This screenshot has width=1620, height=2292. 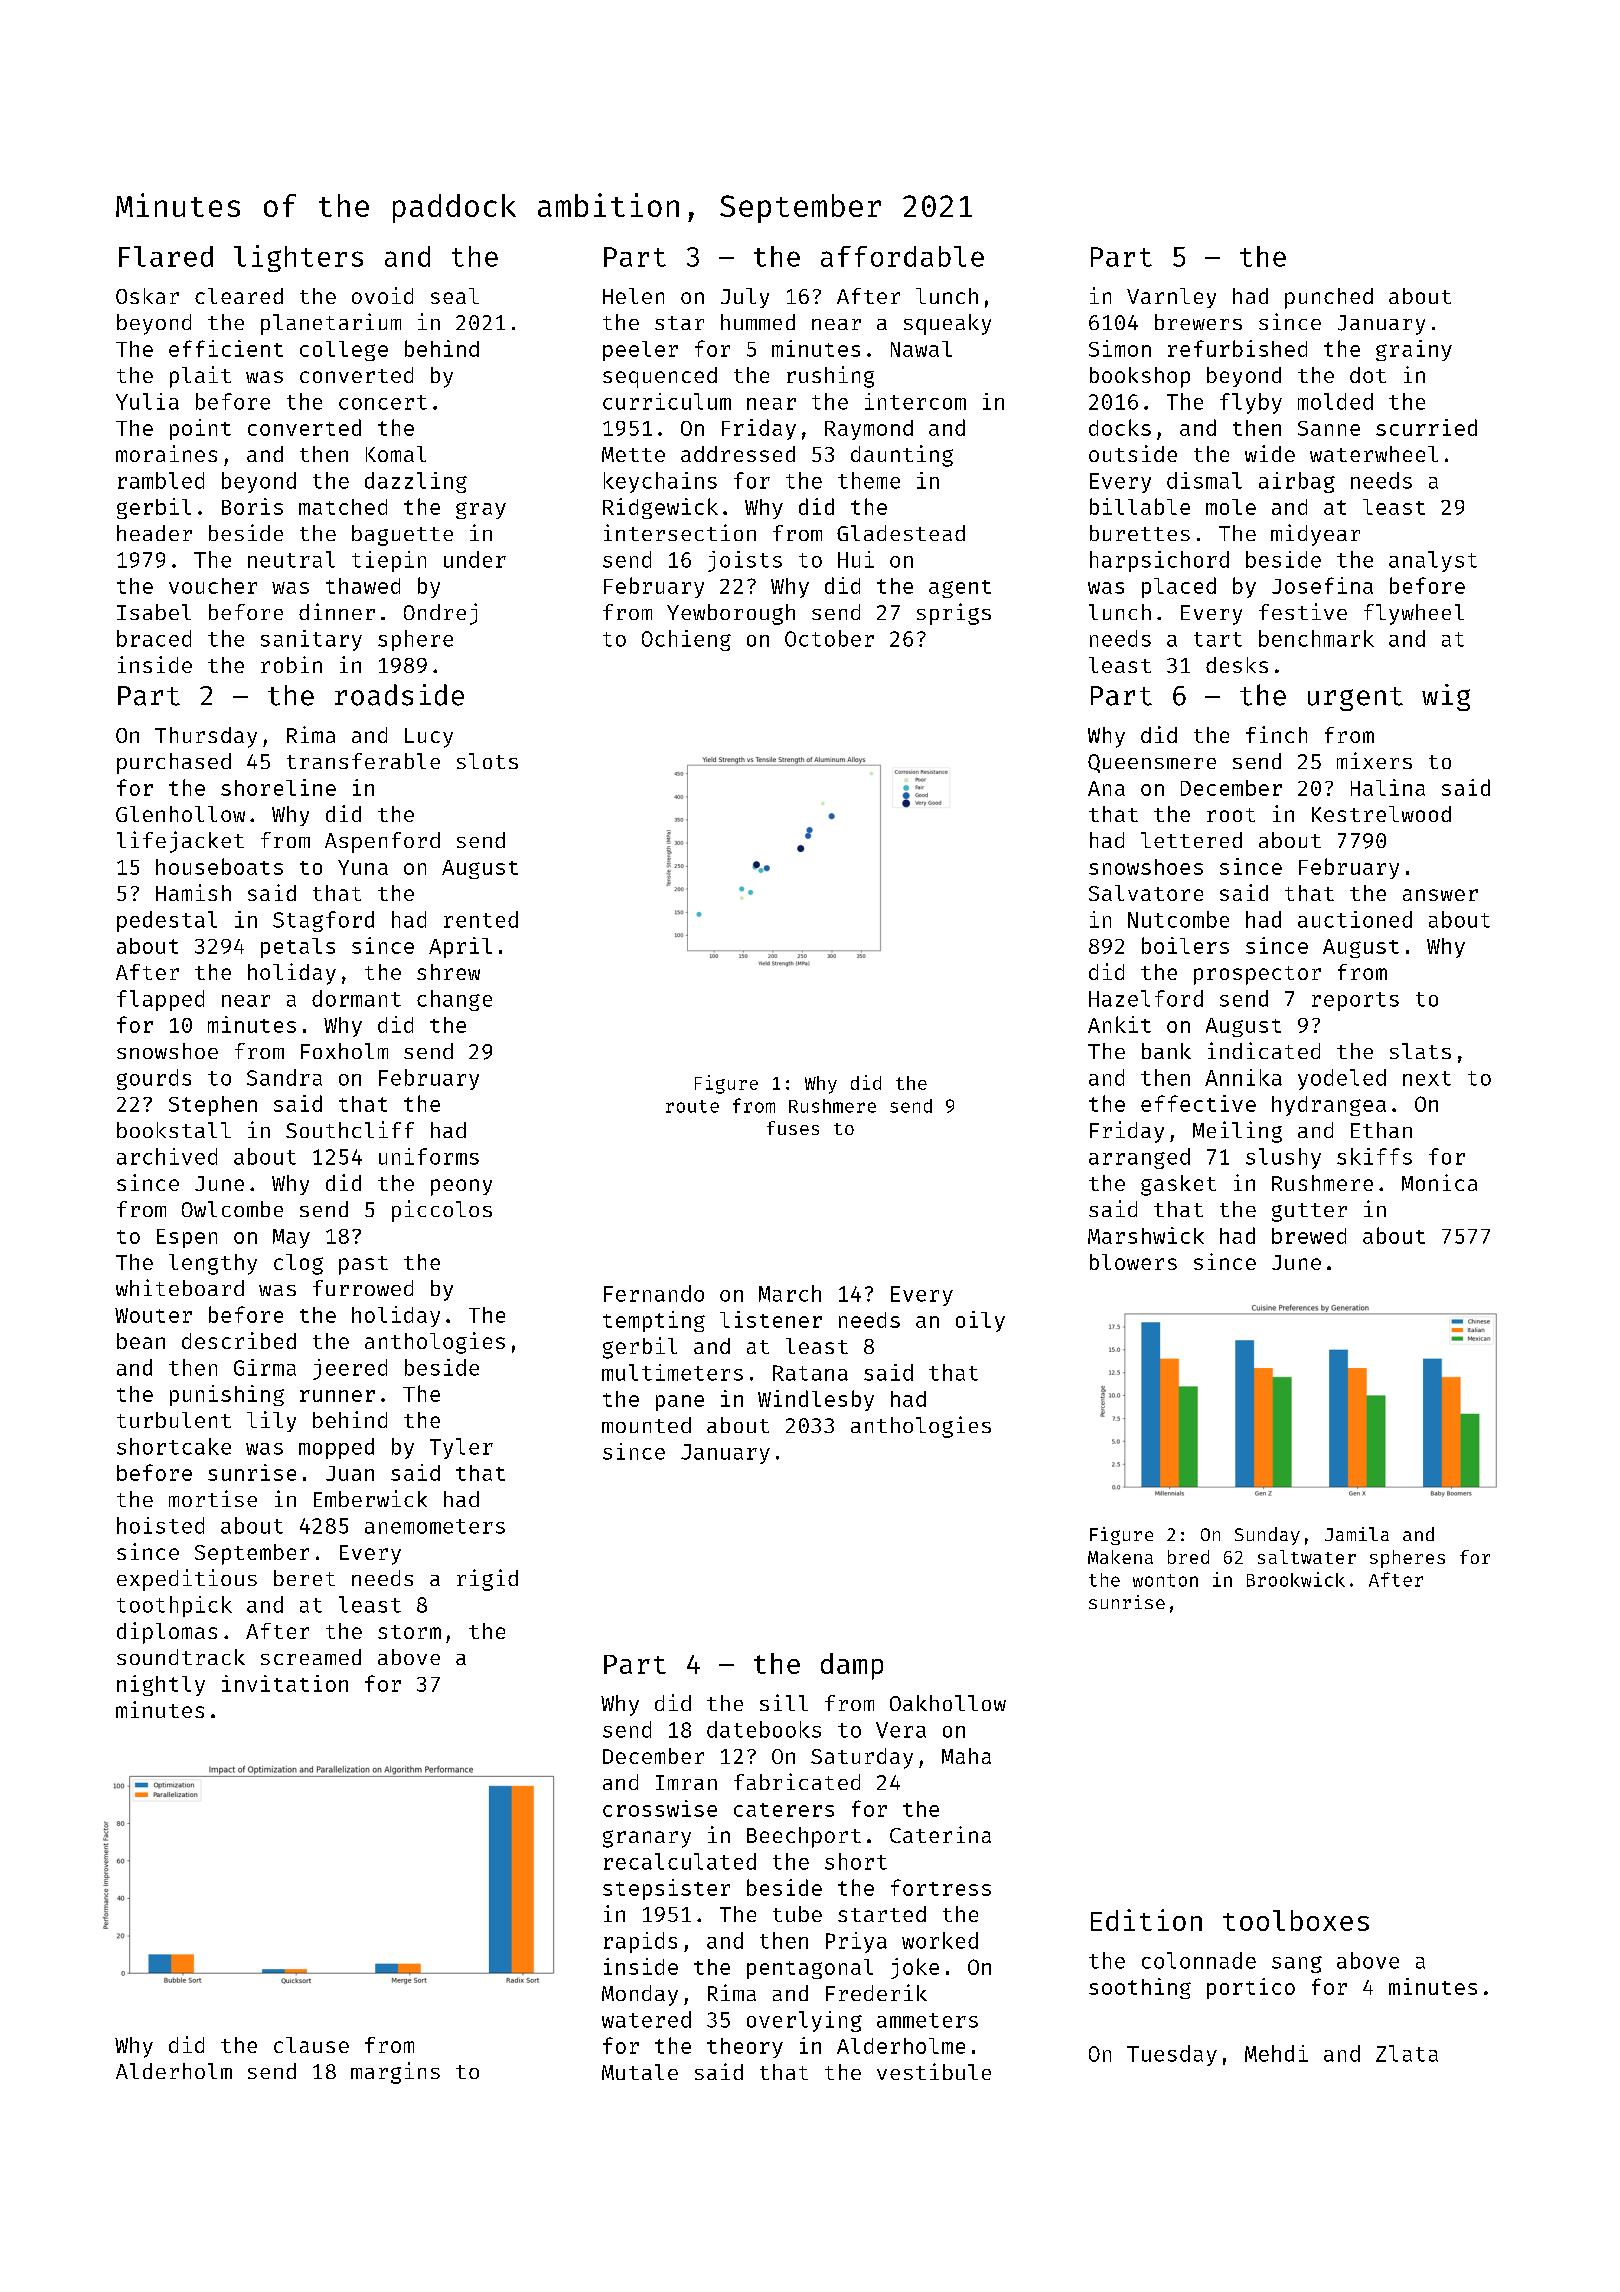 I want to click on clause, so click(x=311, y=2045).
